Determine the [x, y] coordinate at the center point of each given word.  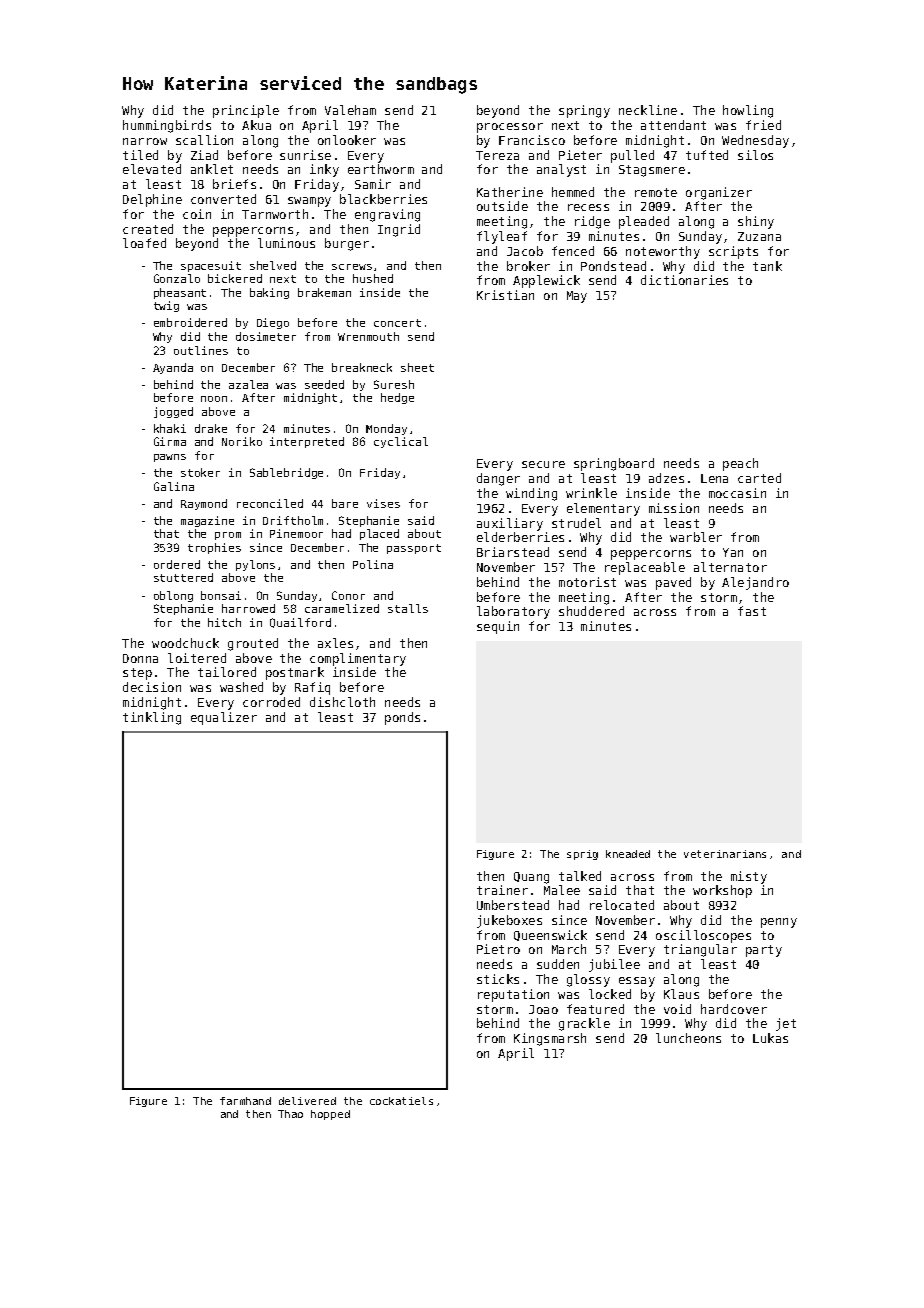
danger [498, 479]
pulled [632, 156]
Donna [140, 658]
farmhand [245, 1101]
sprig [582, 855]
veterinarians [725, 854]
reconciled [270, 503]
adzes [666, 478]
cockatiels [401, 1101]
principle [246, 111]
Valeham [350, 110]
